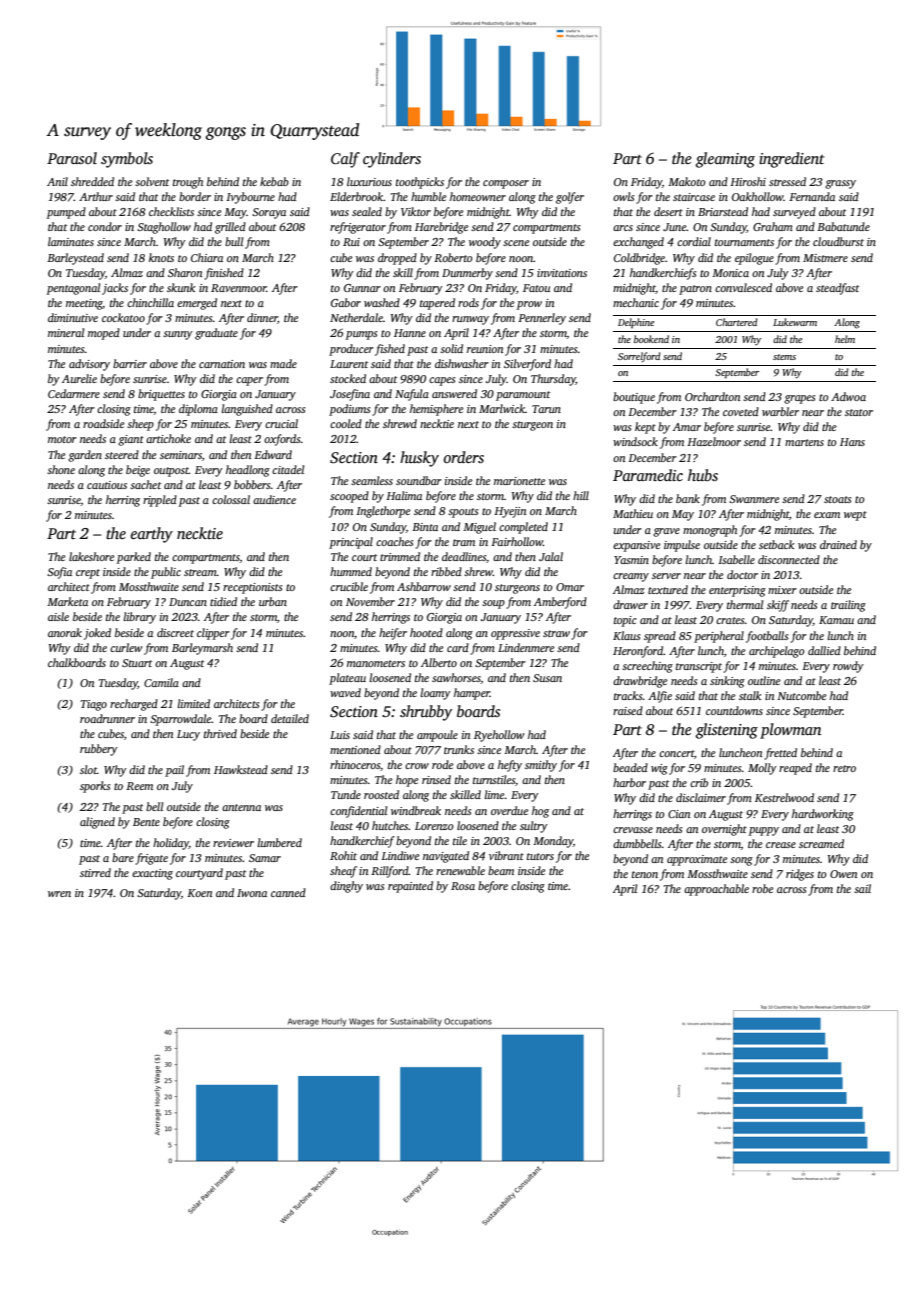  Describe the element at coordinates (456, 678) in the screenshot. I see `sawhorses` at that location.
